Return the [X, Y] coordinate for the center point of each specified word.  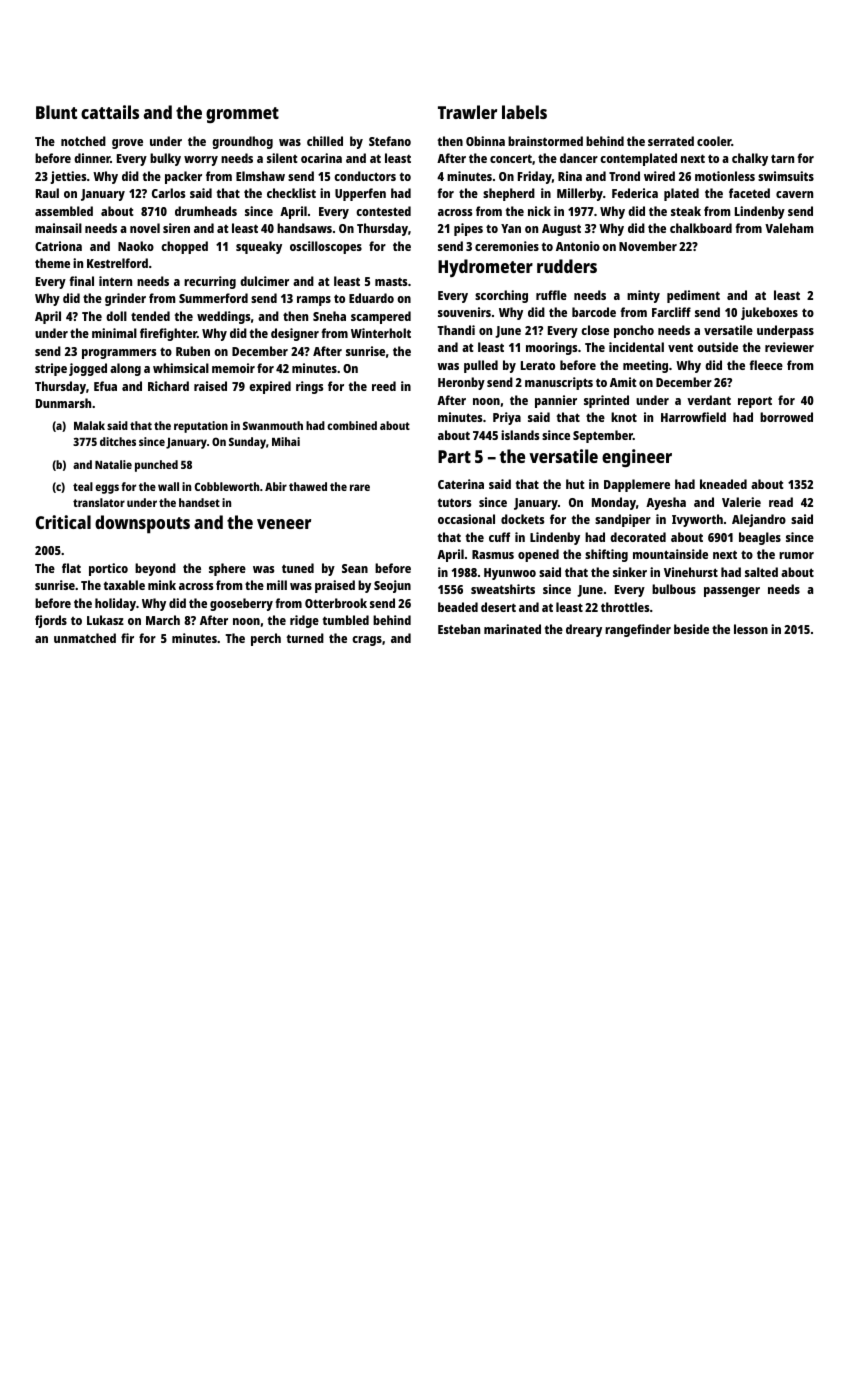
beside [691, 629]
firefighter [168, 334]
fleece [766, 365]
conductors [365, 176]
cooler [714, 141]
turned [305, 638]
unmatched [85, 638]
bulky [165, 159]
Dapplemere [637, 485]
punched [156, 466]
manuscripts [559, 383]
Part [454, 456]
